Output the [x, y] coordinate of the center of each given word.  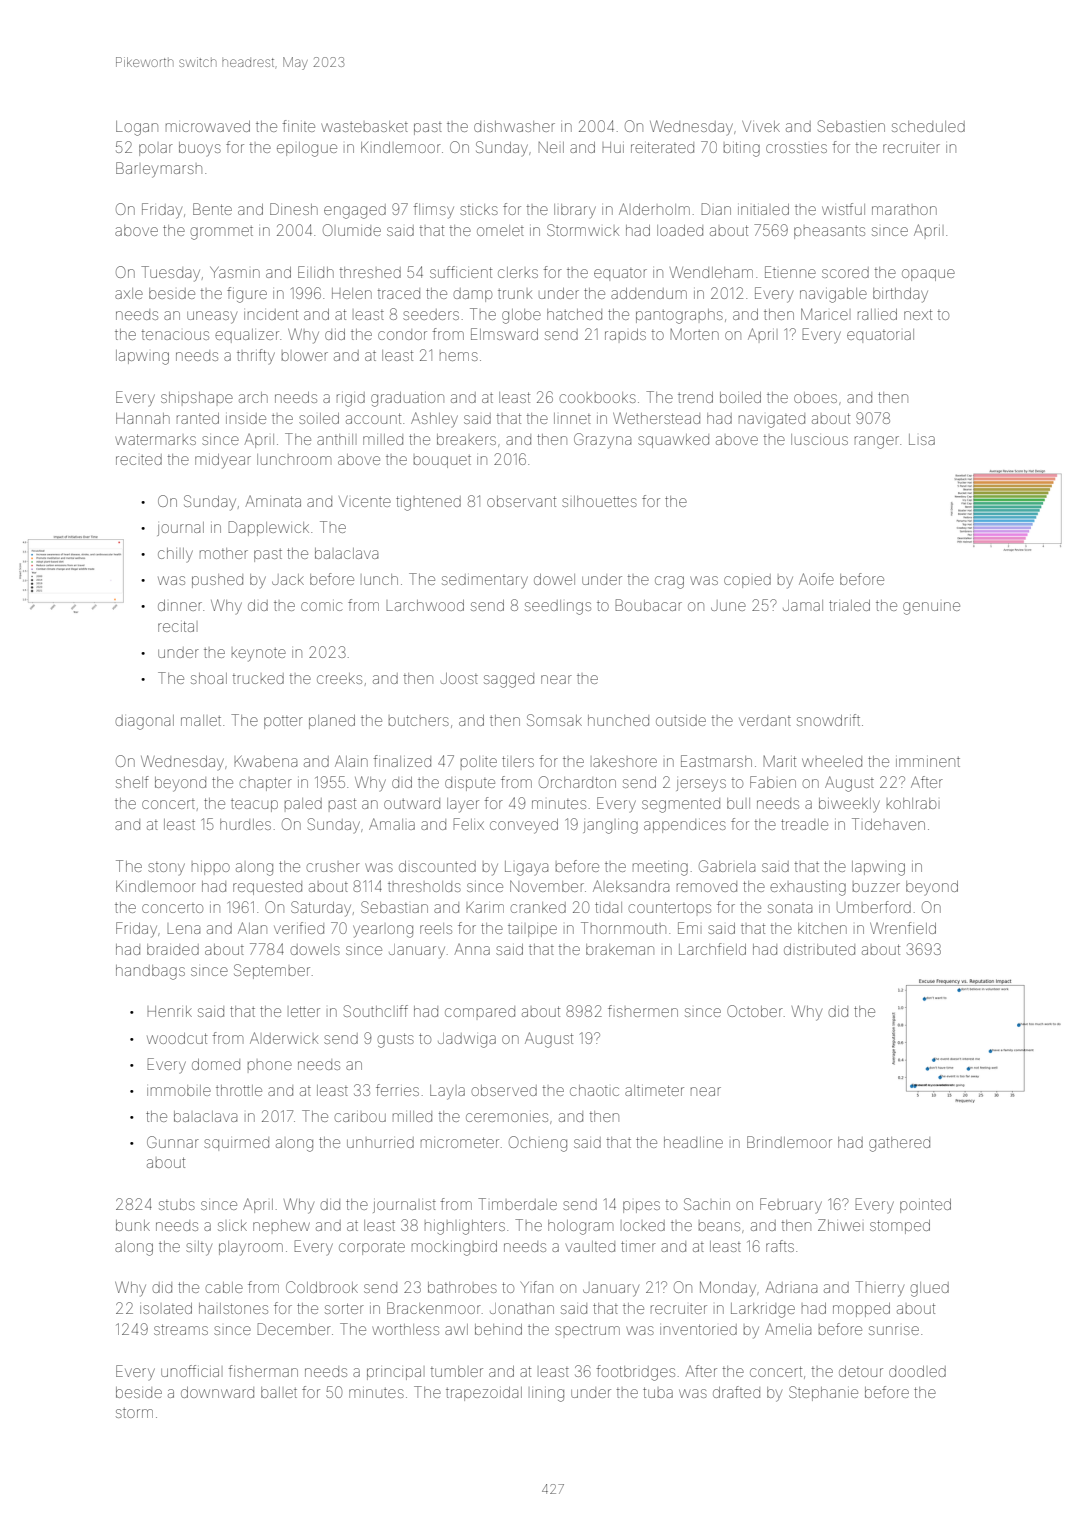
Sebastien [851, 126]
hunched [618, 720]
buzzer [876, 887]
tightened [428, 503]
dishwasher [514, 126]
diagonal [145, 722]
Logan [137, 128]
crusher [333, 867]
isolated [166, 1308]
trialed [849, 605]
